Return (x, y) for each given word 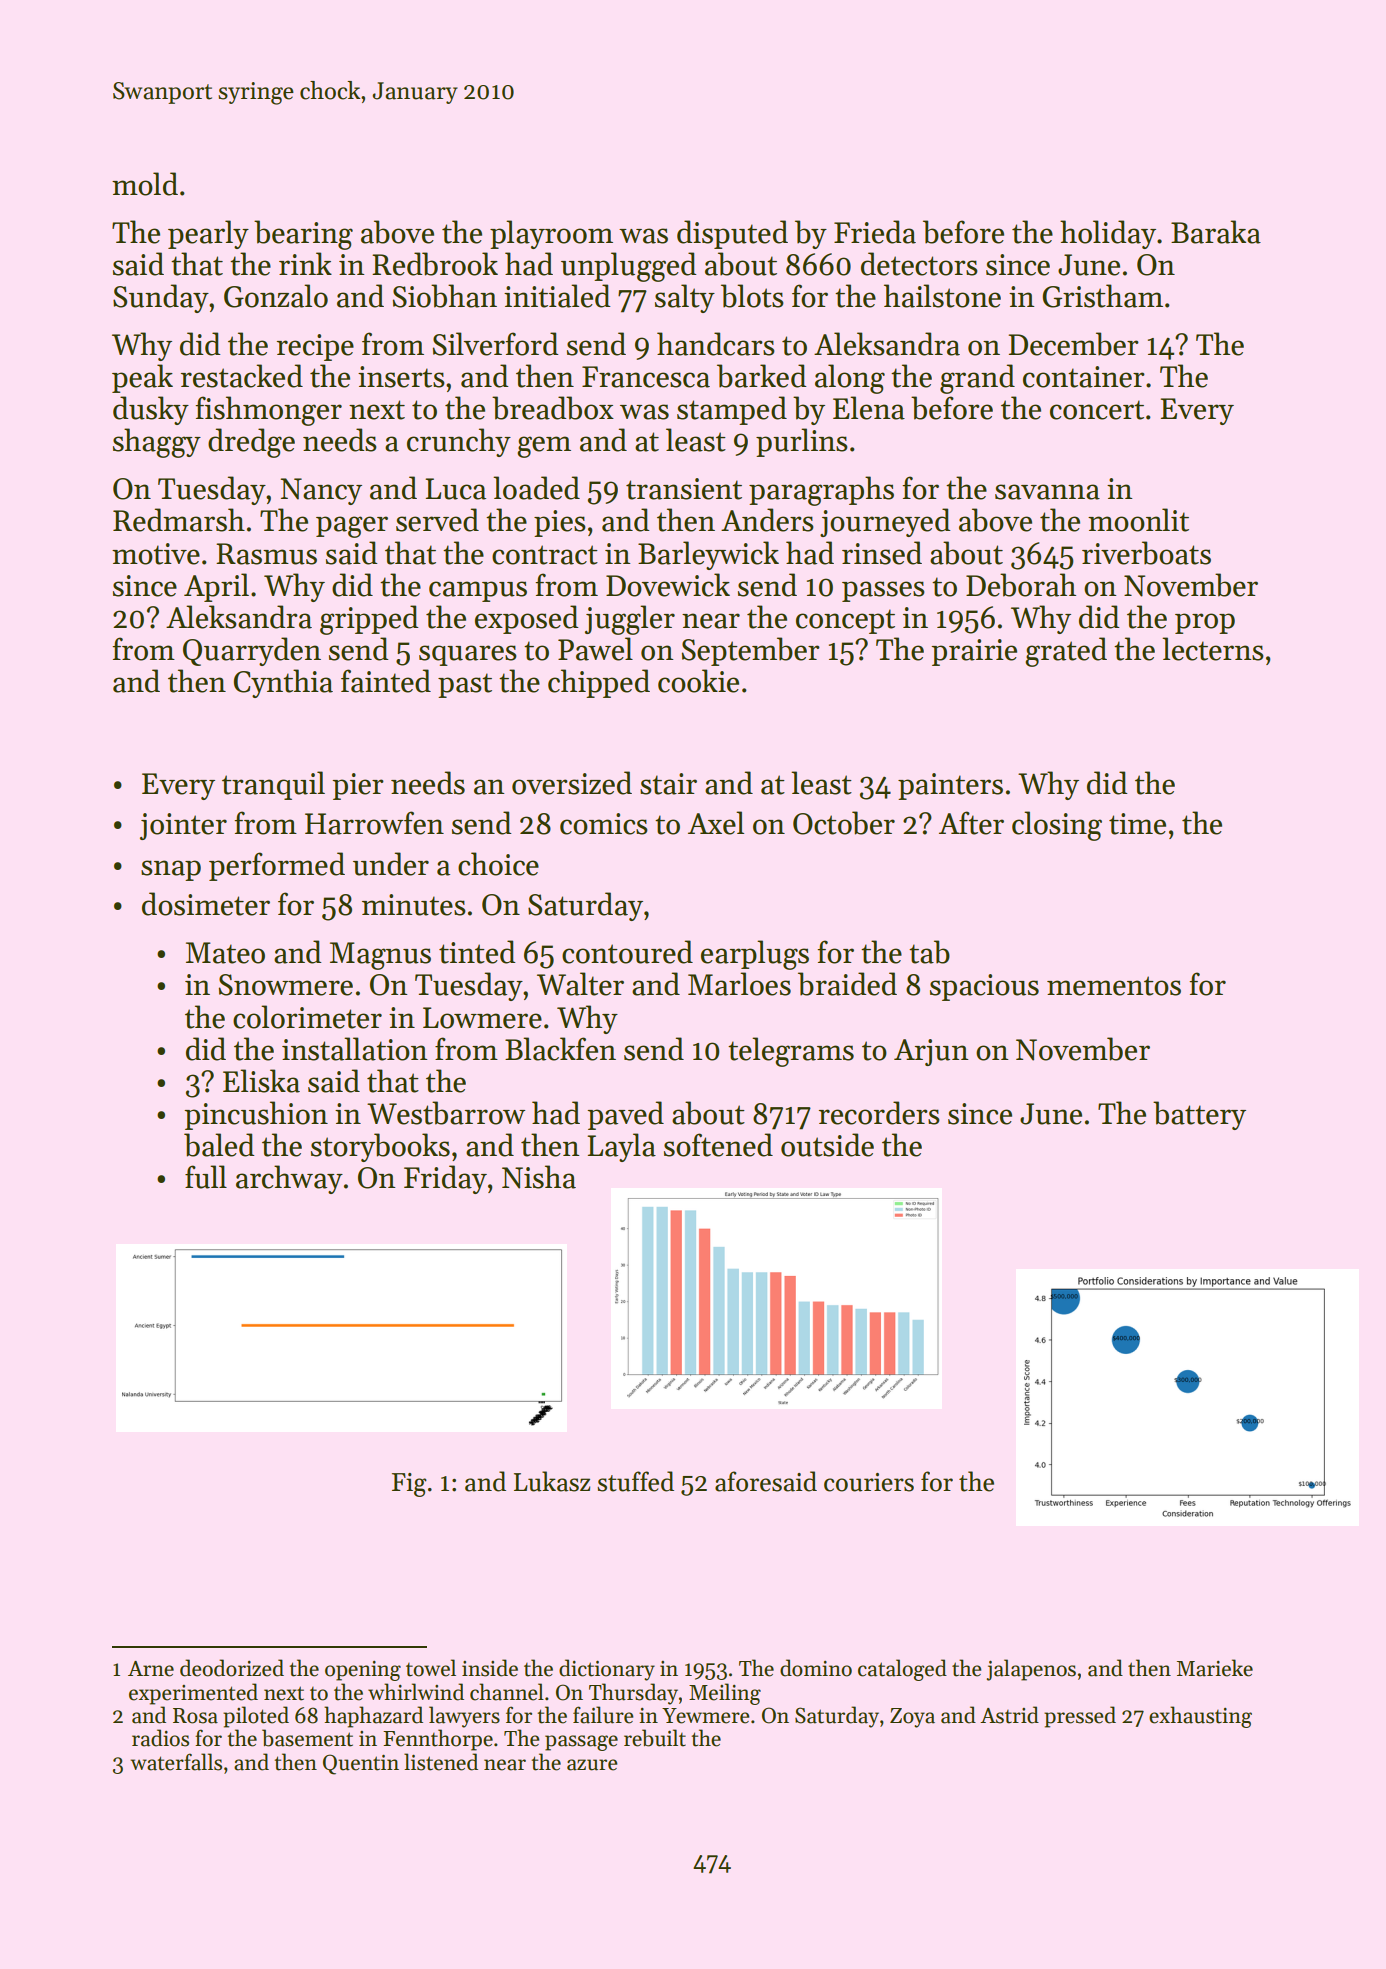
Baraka (1216, 232)
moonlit (1138, 520)
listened (441, 1762)
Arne (151, 1669)
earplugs (755, 955)
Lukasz (552, 1481)
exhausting (1200, 1717)
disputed (732, 234)
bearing (303, 235)
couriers (869, 1482)
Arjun (931, 1052)
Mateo (225, 953)
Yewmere (705, 1716)
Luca (455, 489)
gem (544, 447)
